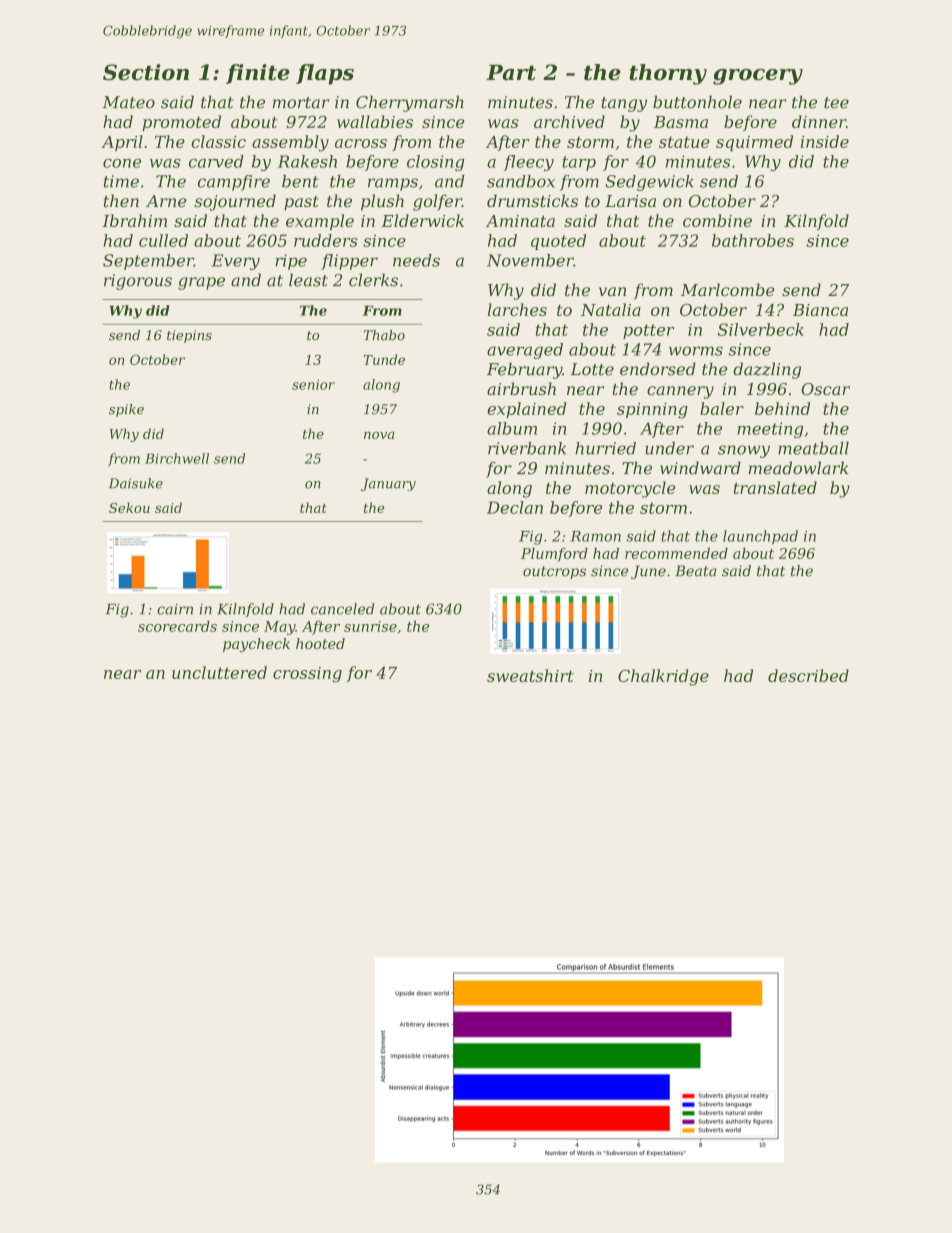 The height and width of the screenshot is (1233, 952). I want to click on nova, so click(379, 435).
